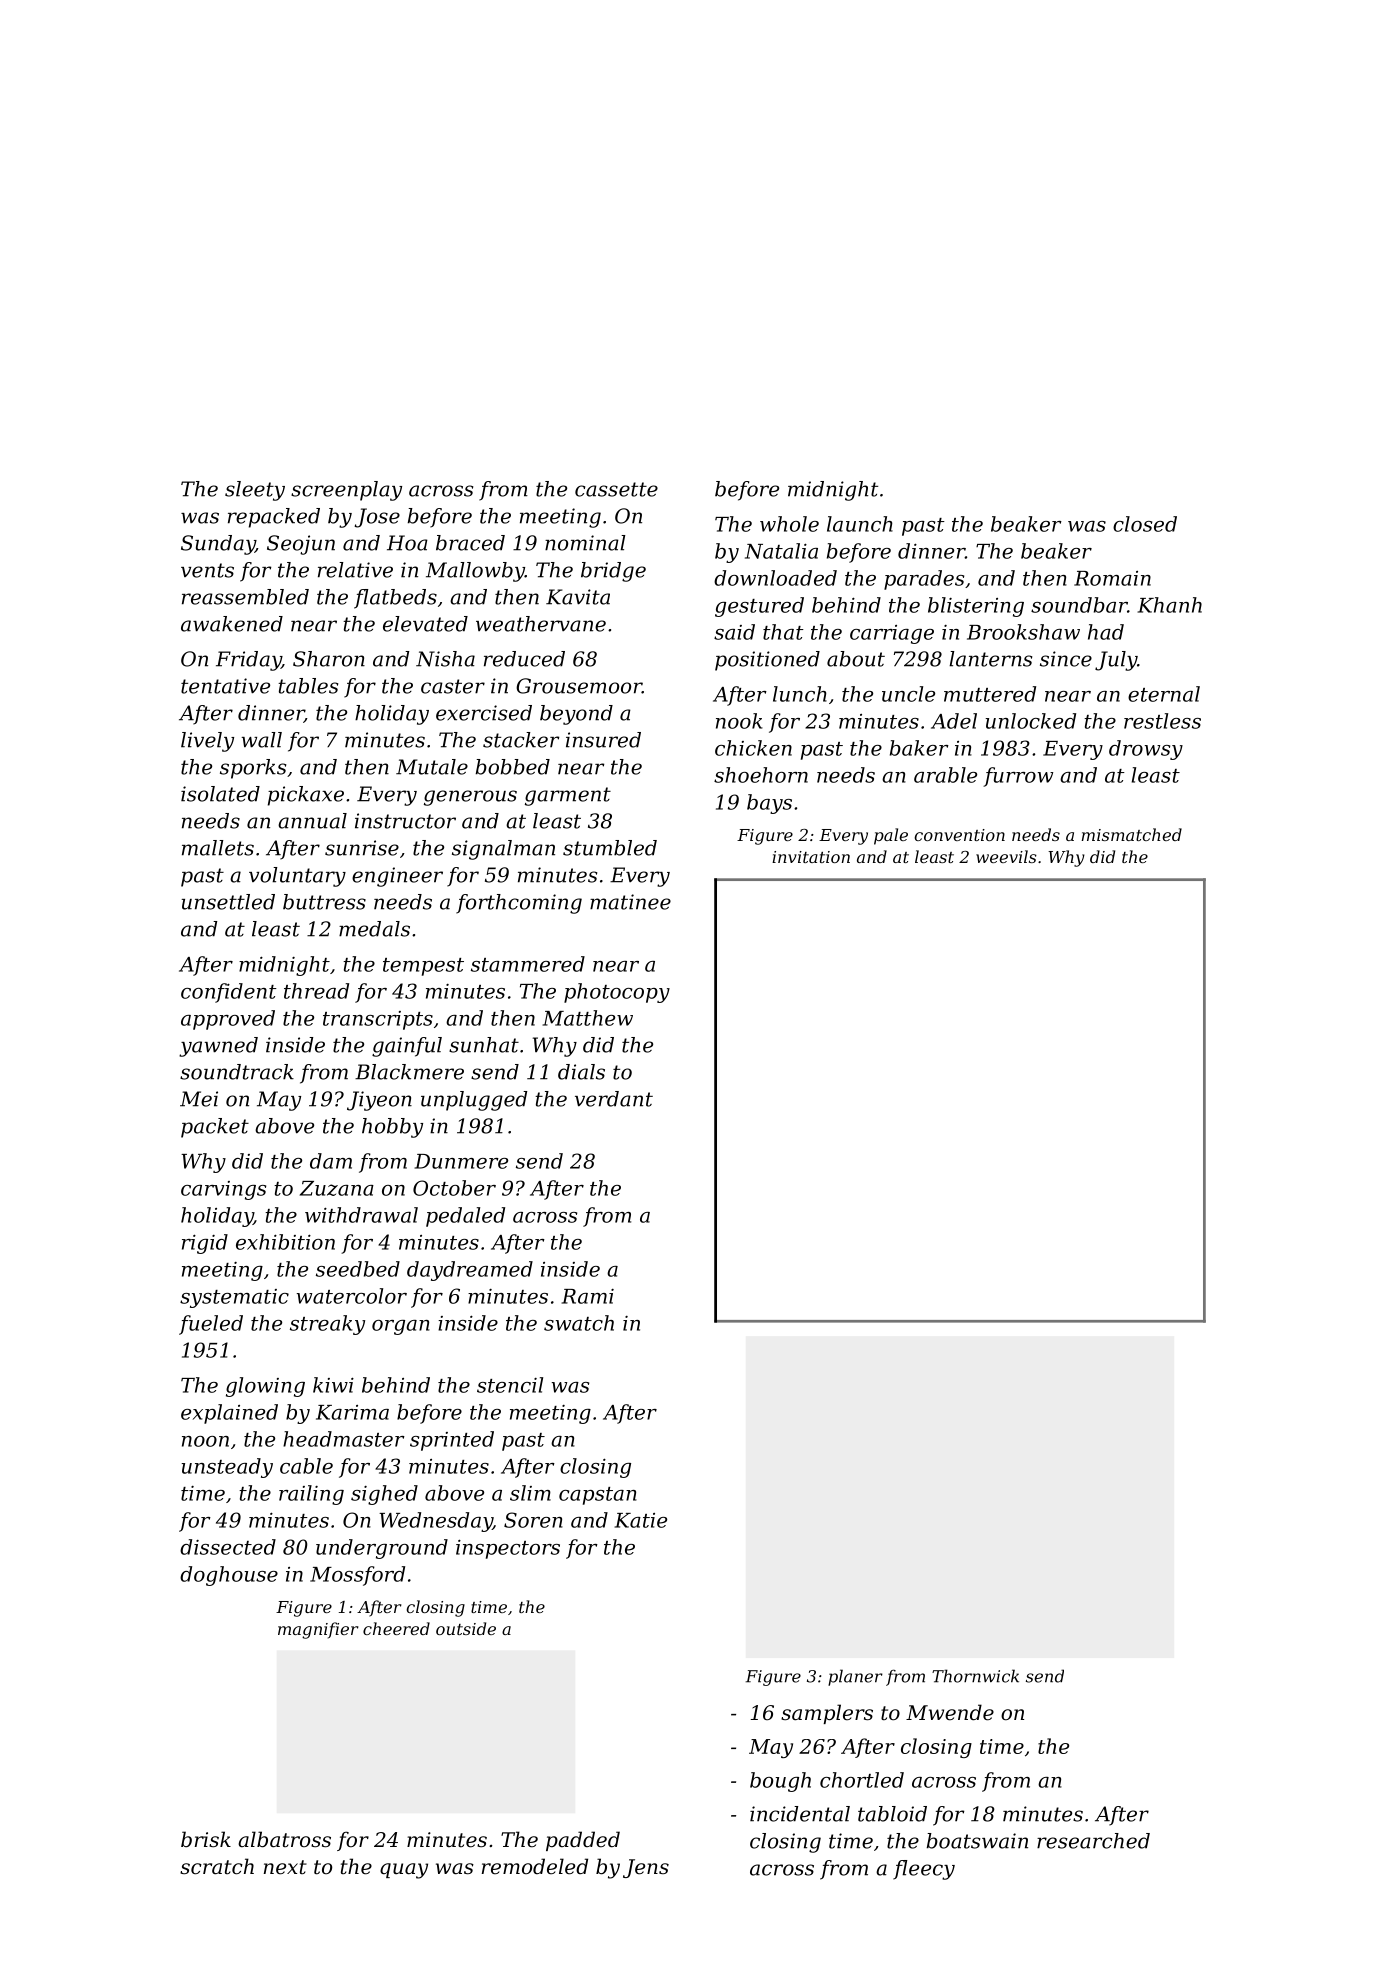 The height and width of the screenshot is (1969, 1386). Describe the element at coordinates (1132, 834) in the screenshot. I see `mismatched` at that location.
